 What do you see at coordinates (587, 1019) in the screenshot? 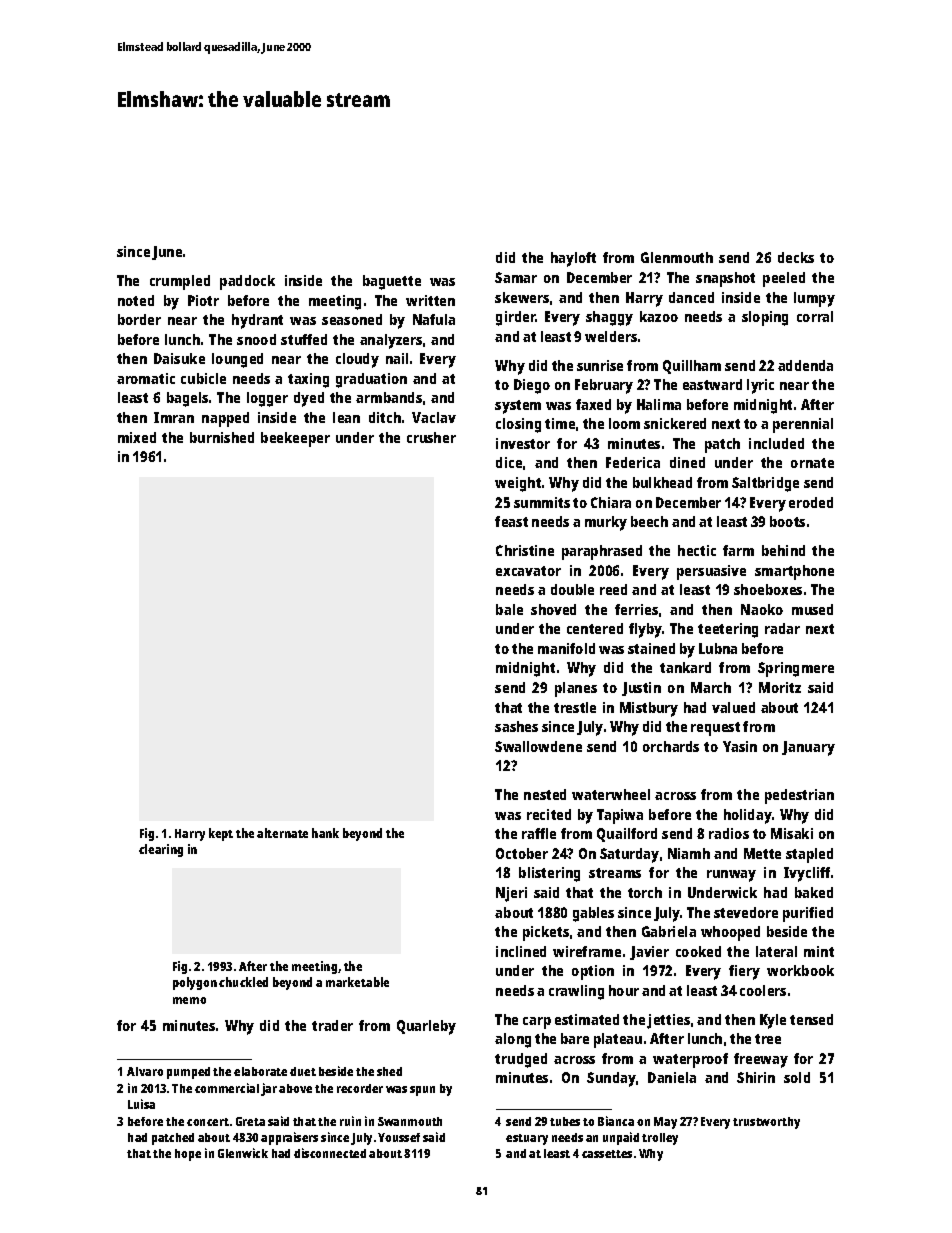
I see `estimated` at bounding box center [587, 1019].
